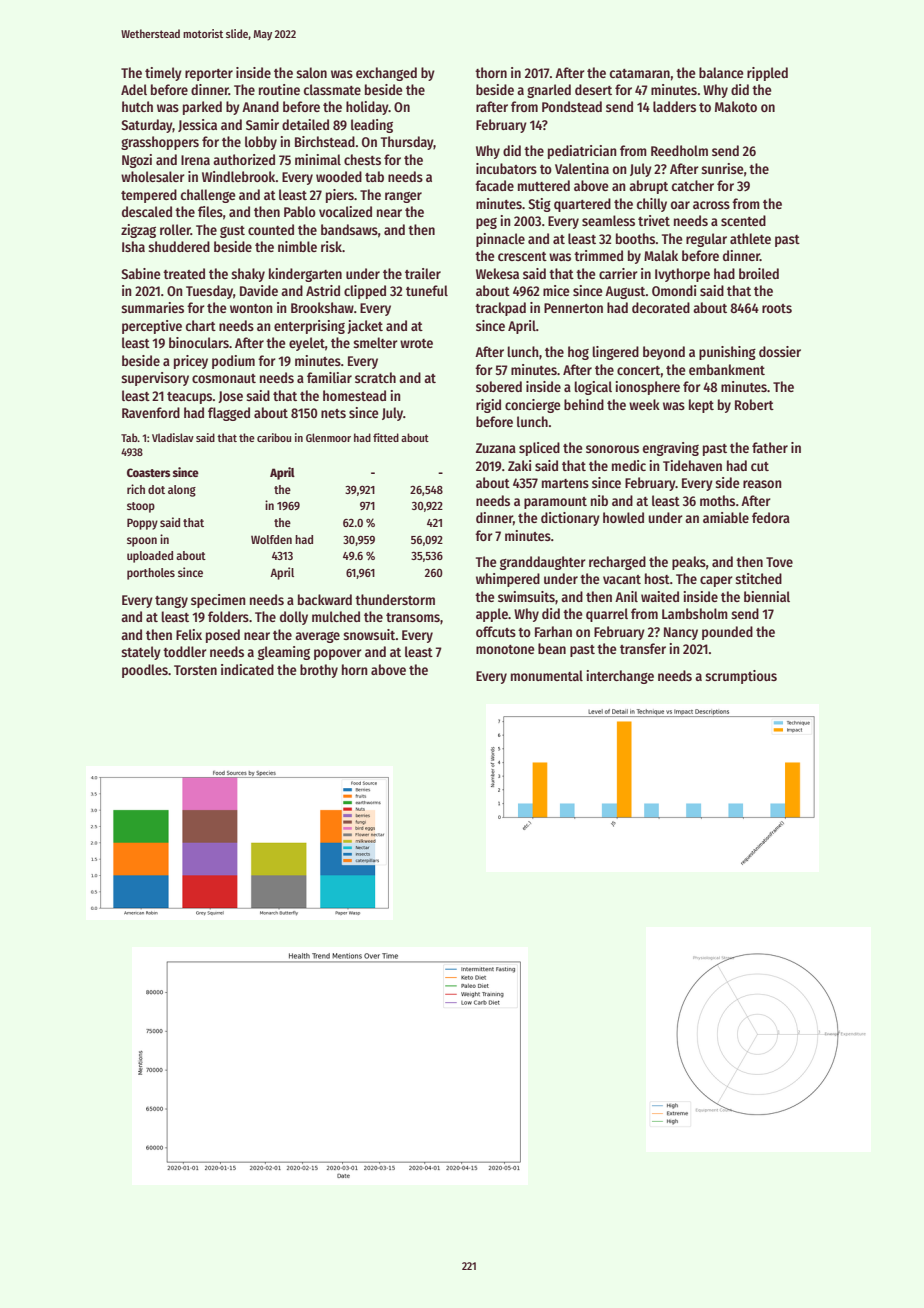 This screenshot has height=1308, width=924. Describe the element at coordinates (141, 273) in the screenshot. I see `Sabine` at that location.
